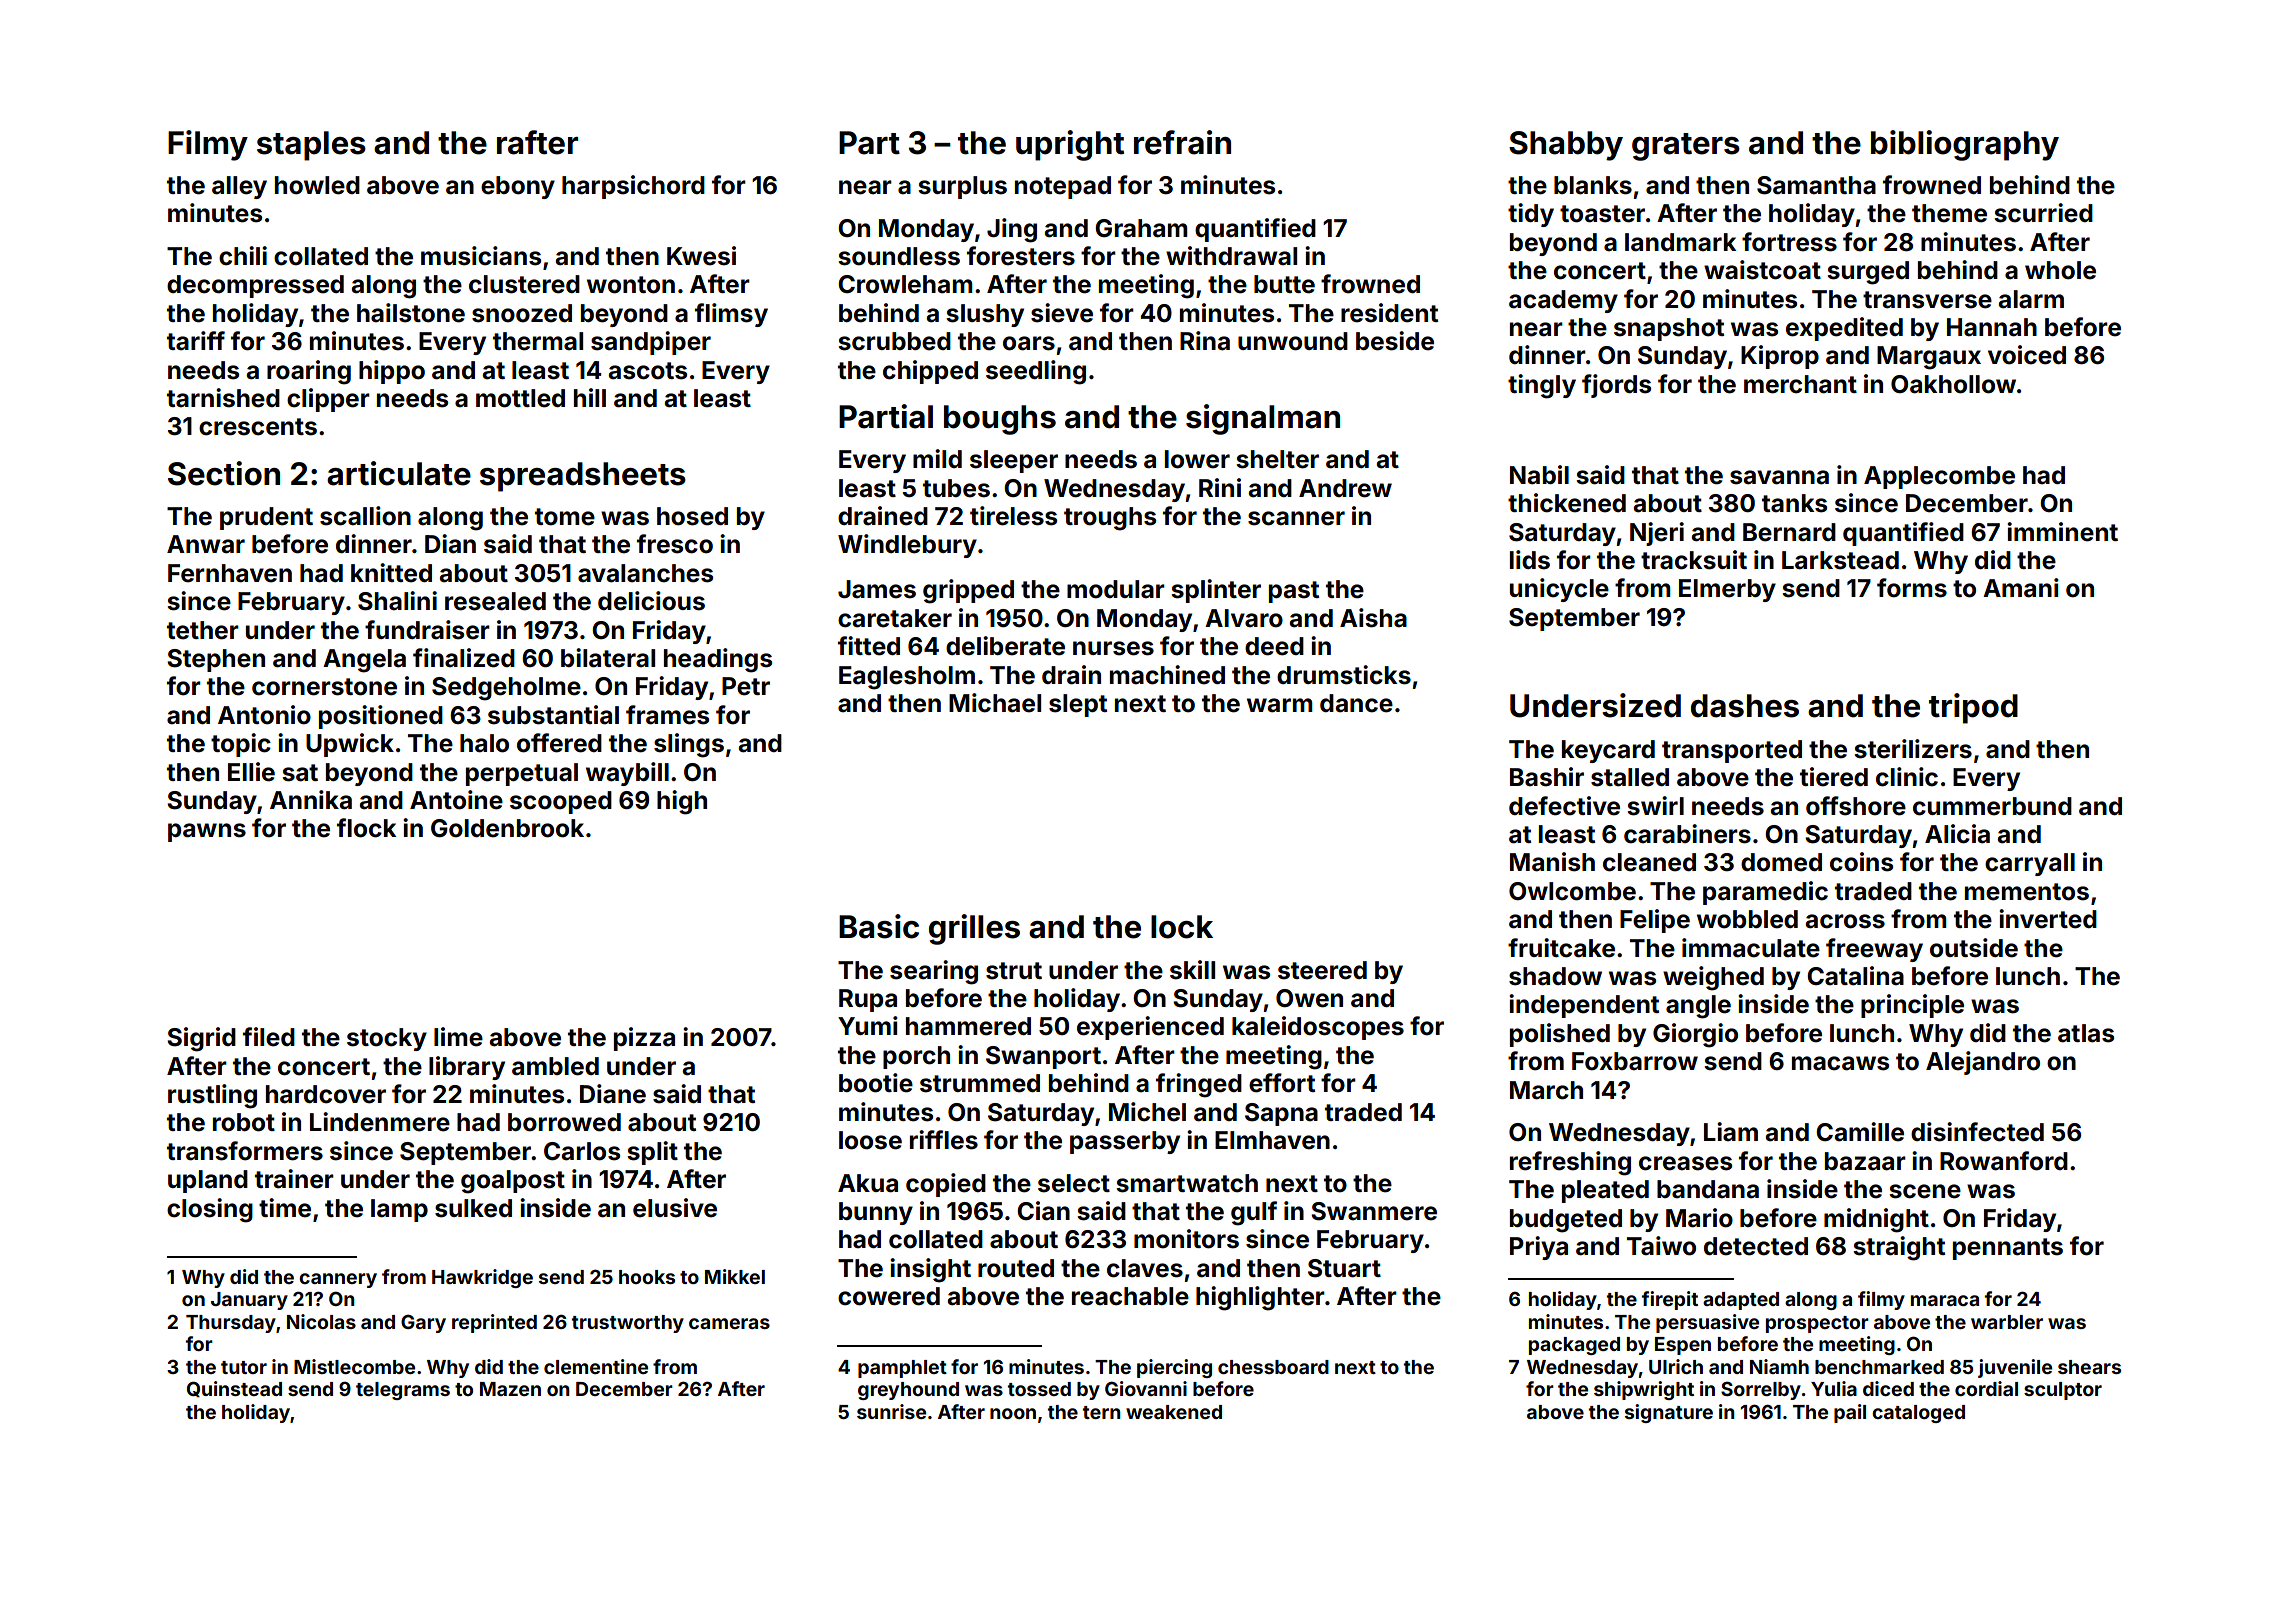 This screenshot has width=2292, height=1620. What do you see at coordinates (203, 630) in the screenshot?
I see `tether` at bounding box center [203, 630].
